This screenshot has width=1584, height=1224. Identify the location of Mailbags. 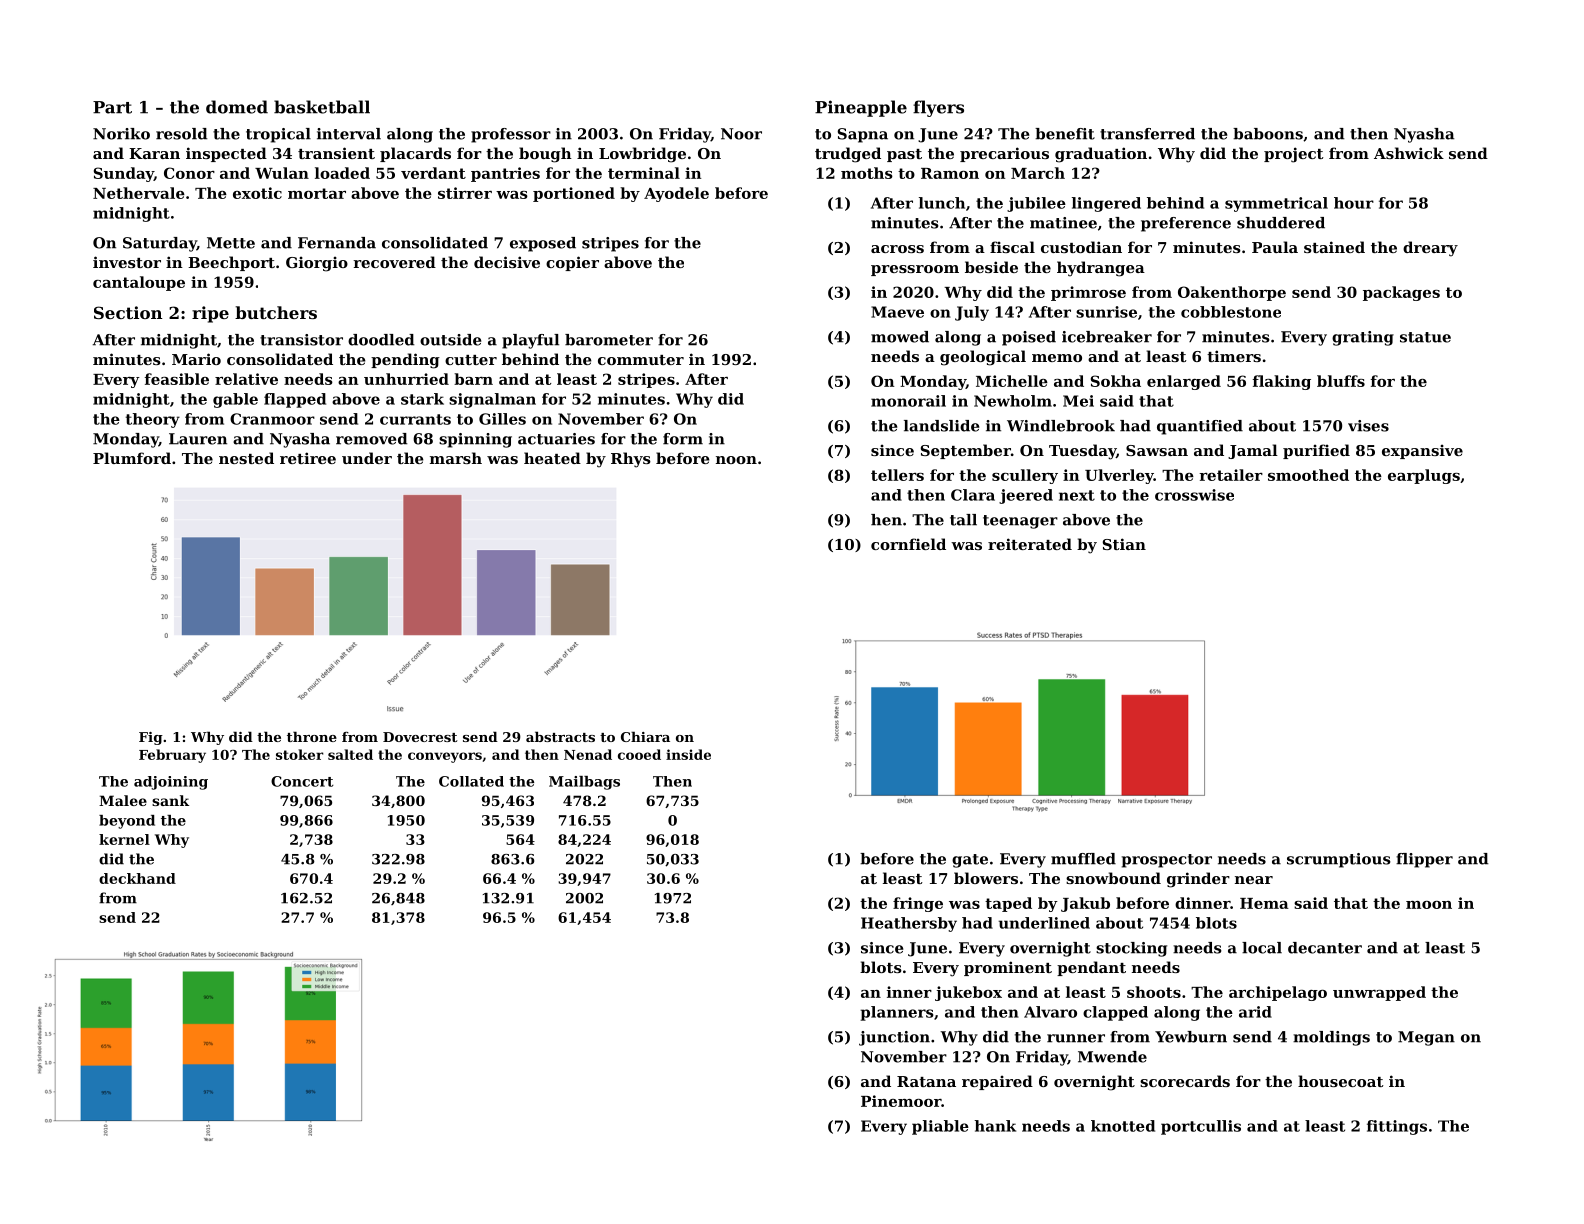
(584, 783).
